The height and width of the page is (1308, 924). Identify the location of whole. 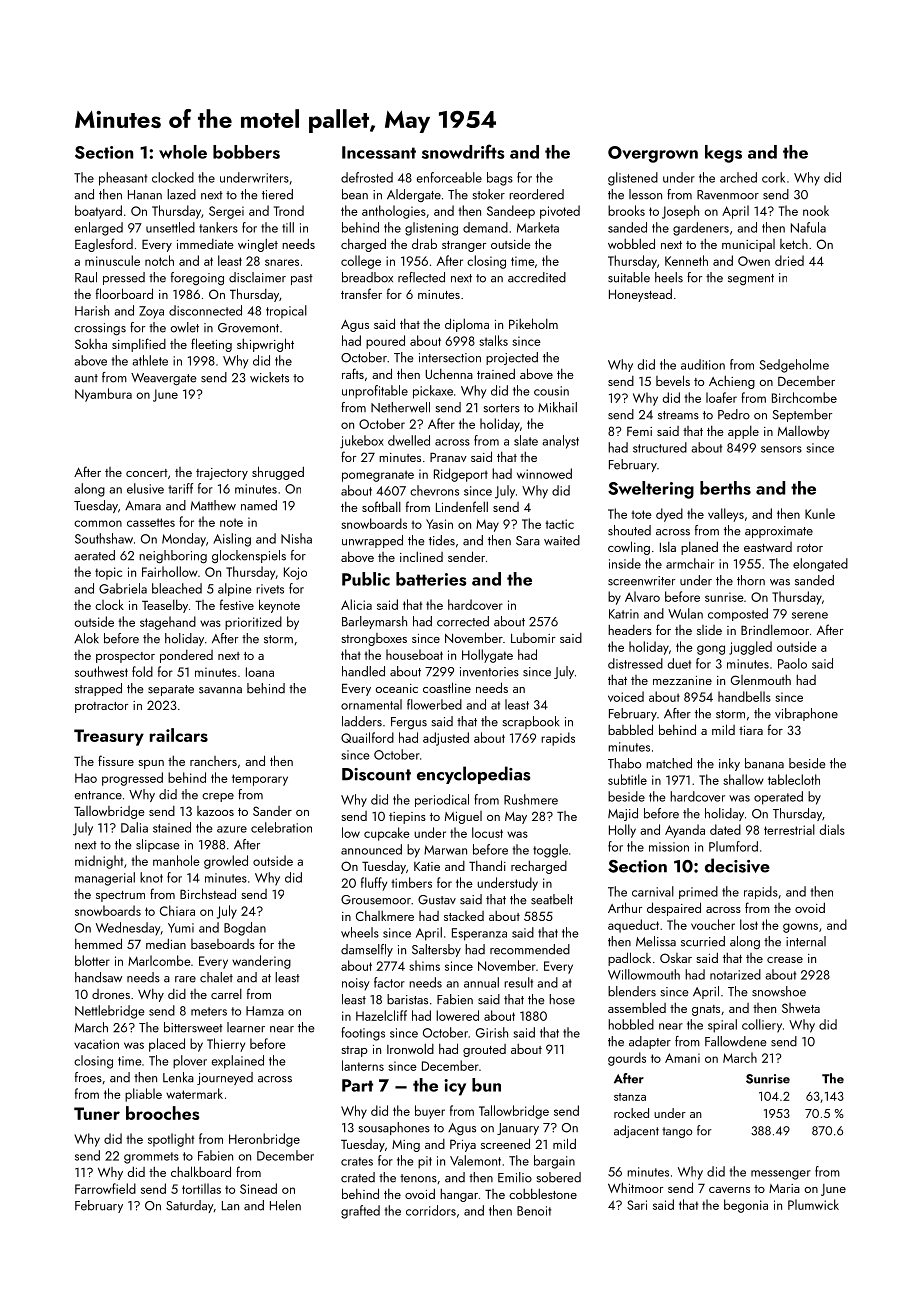
(183, 152).
